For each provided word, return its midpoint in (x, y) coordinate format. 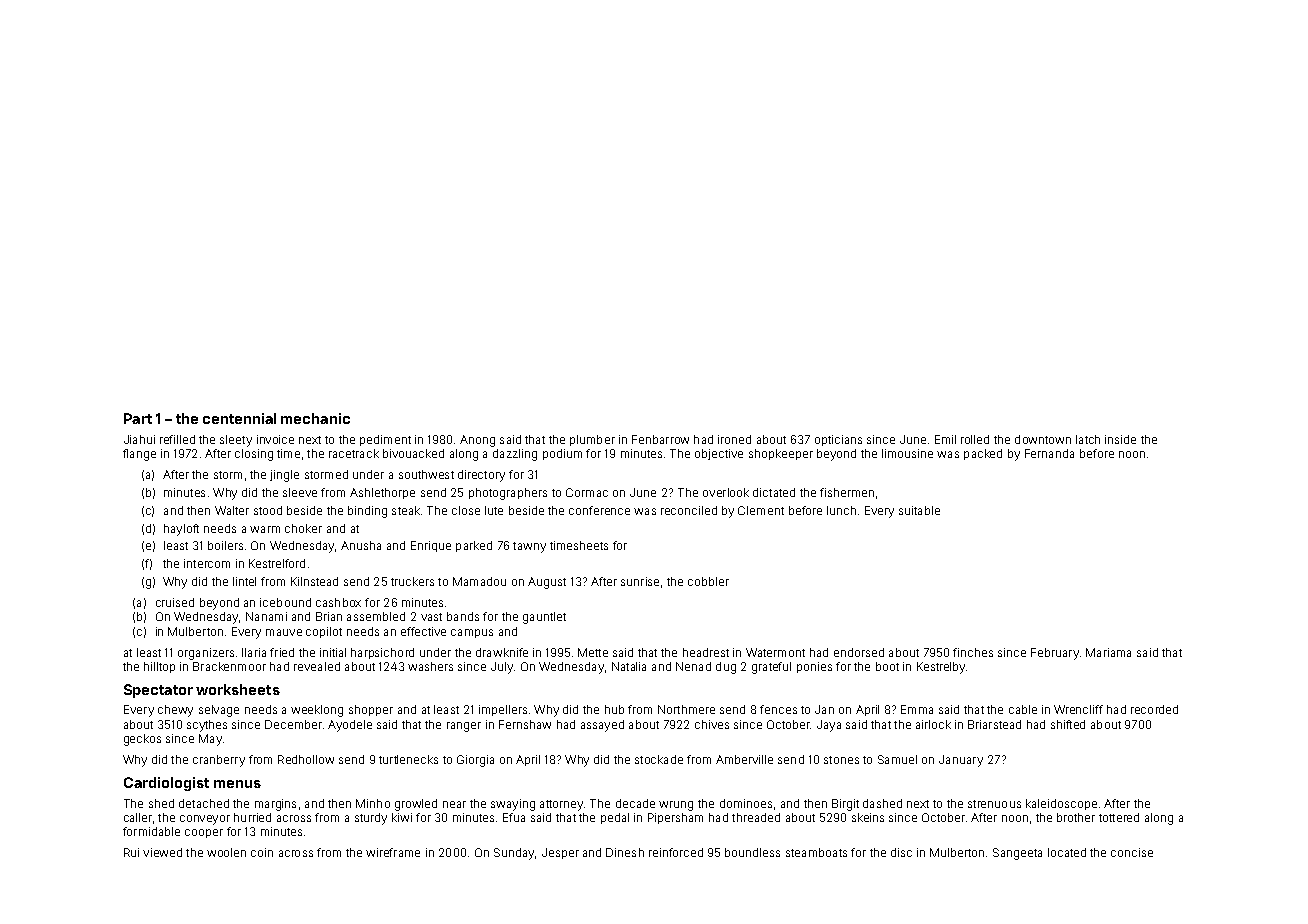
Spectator (158, 691)
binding (367, 512)
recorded (1154, 709)
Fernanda (1049, 453)
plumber (592, 440)
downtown (1043, 439)
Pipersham (675, 818)
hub (614, 709)
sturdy (371, 819)
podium (562, 454)
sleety (236, 441)
